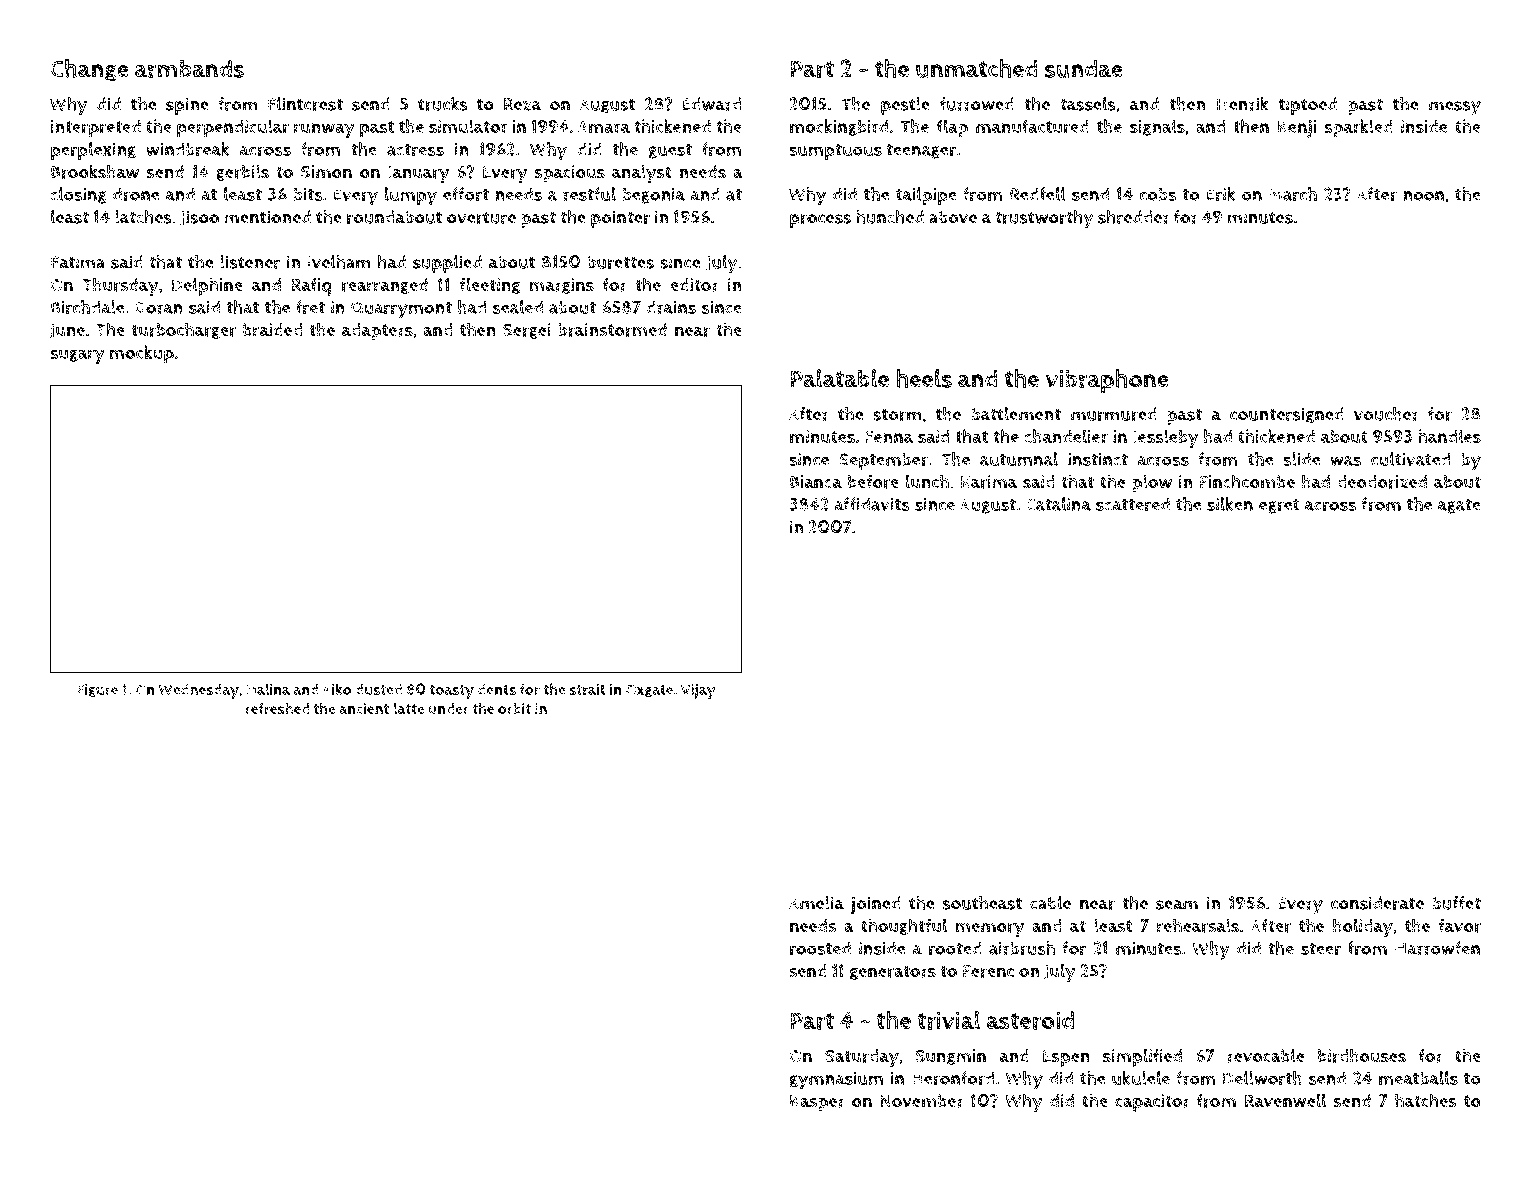  I want to click on southeast, so click(982, 903).
